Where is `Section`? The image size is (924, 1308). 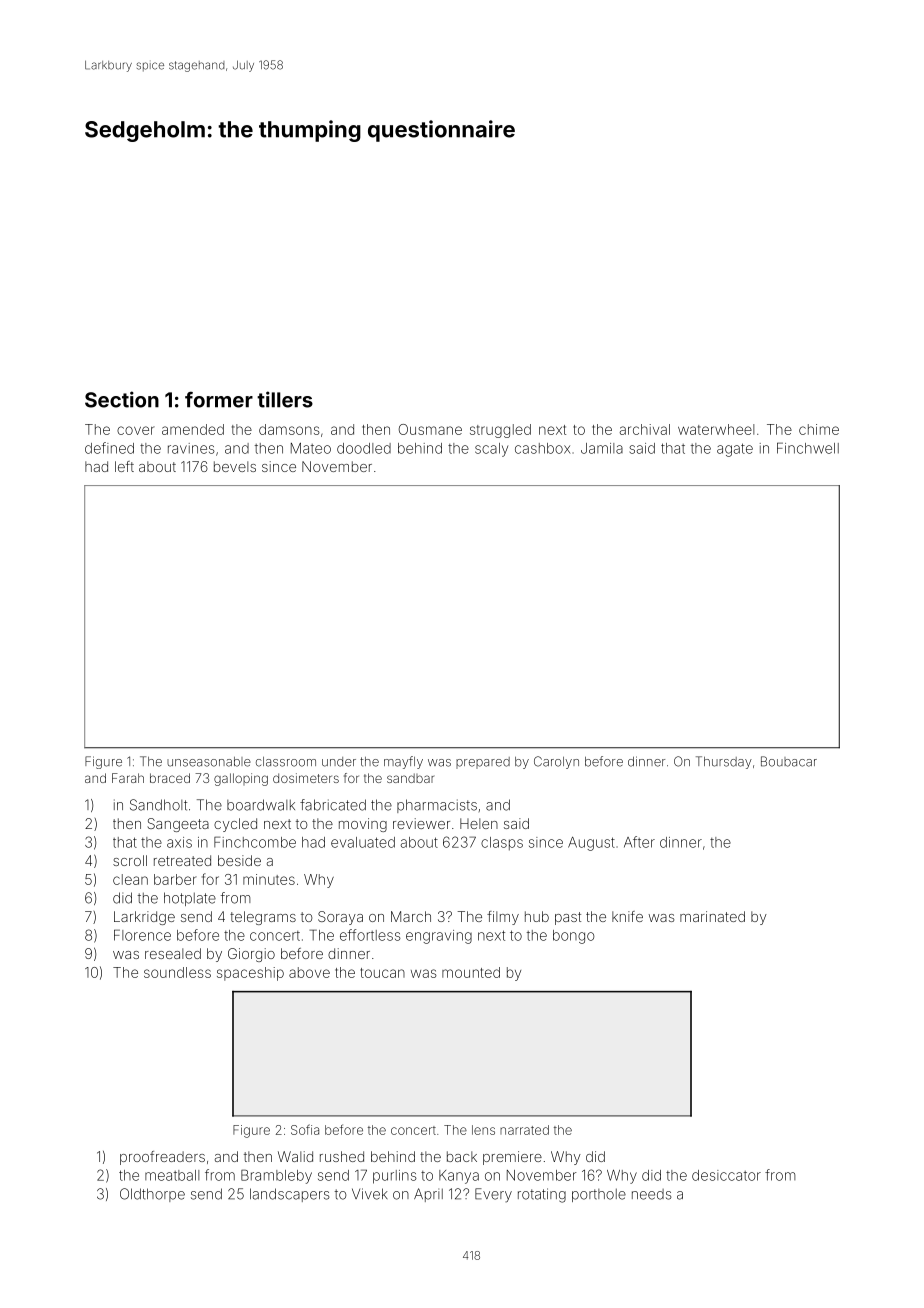
Section is located at coordinates (122, 399).
